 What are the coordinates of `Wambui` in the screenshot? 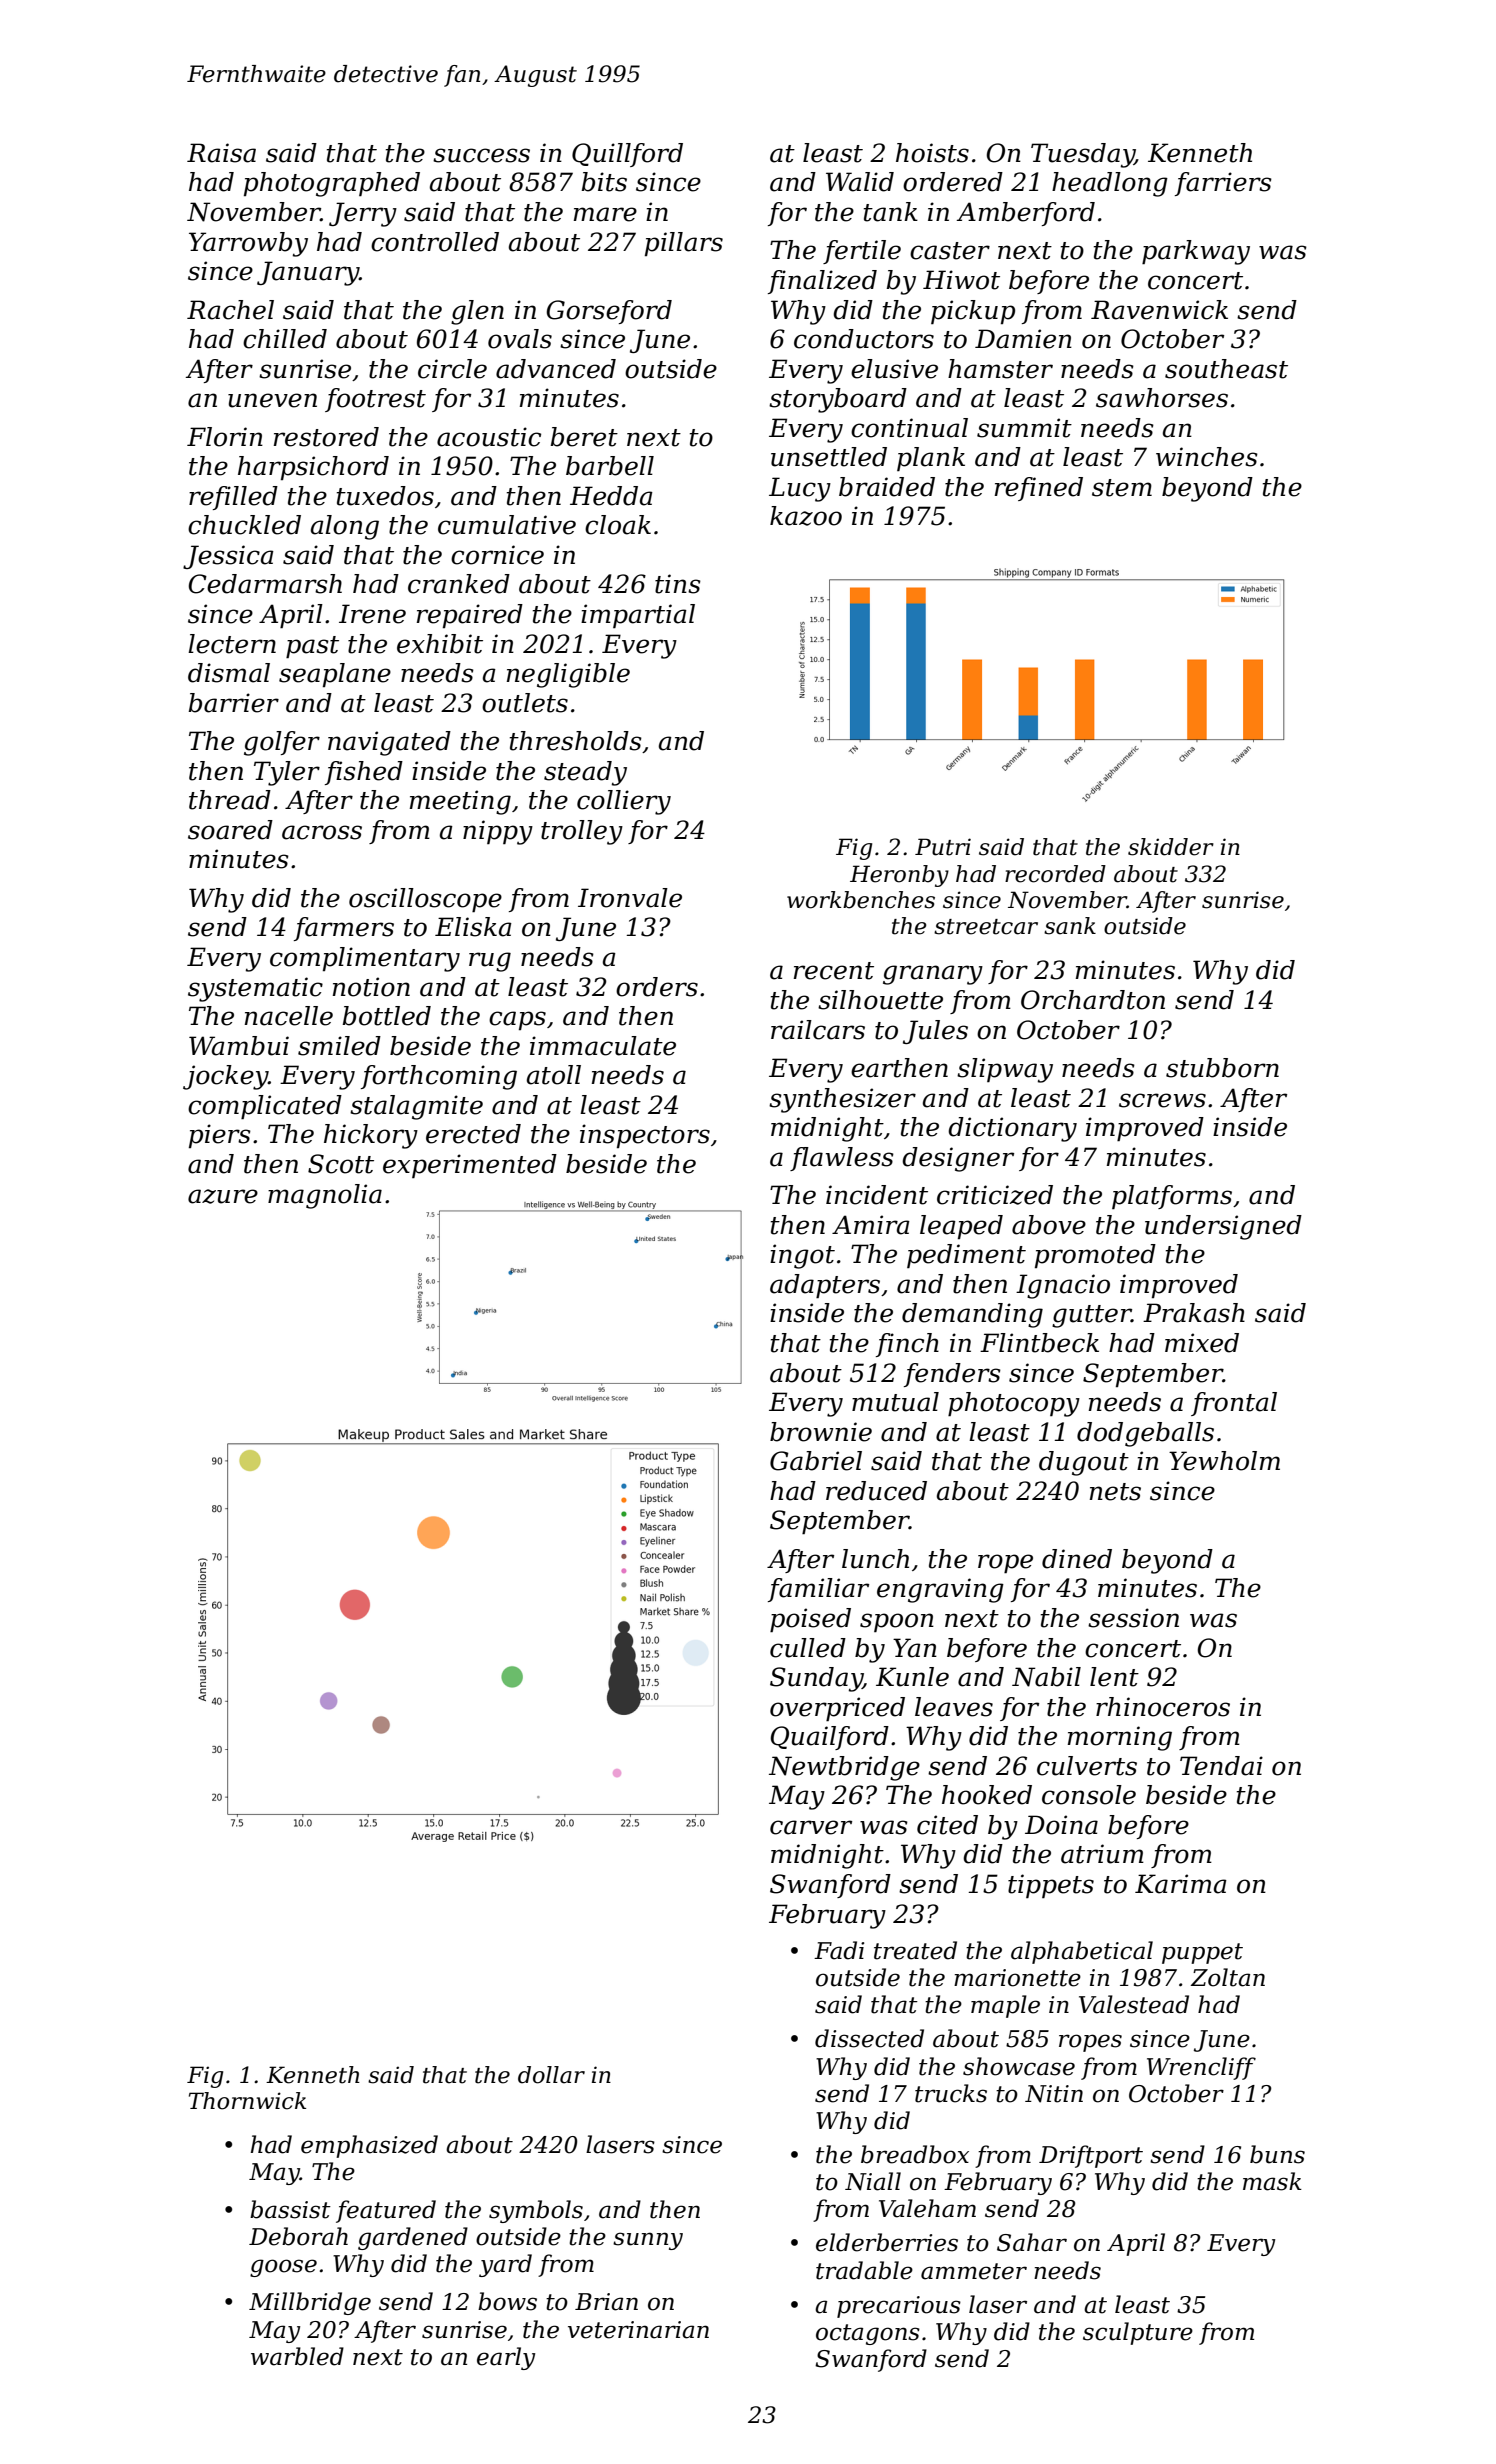 It's located at (239, 1046).
